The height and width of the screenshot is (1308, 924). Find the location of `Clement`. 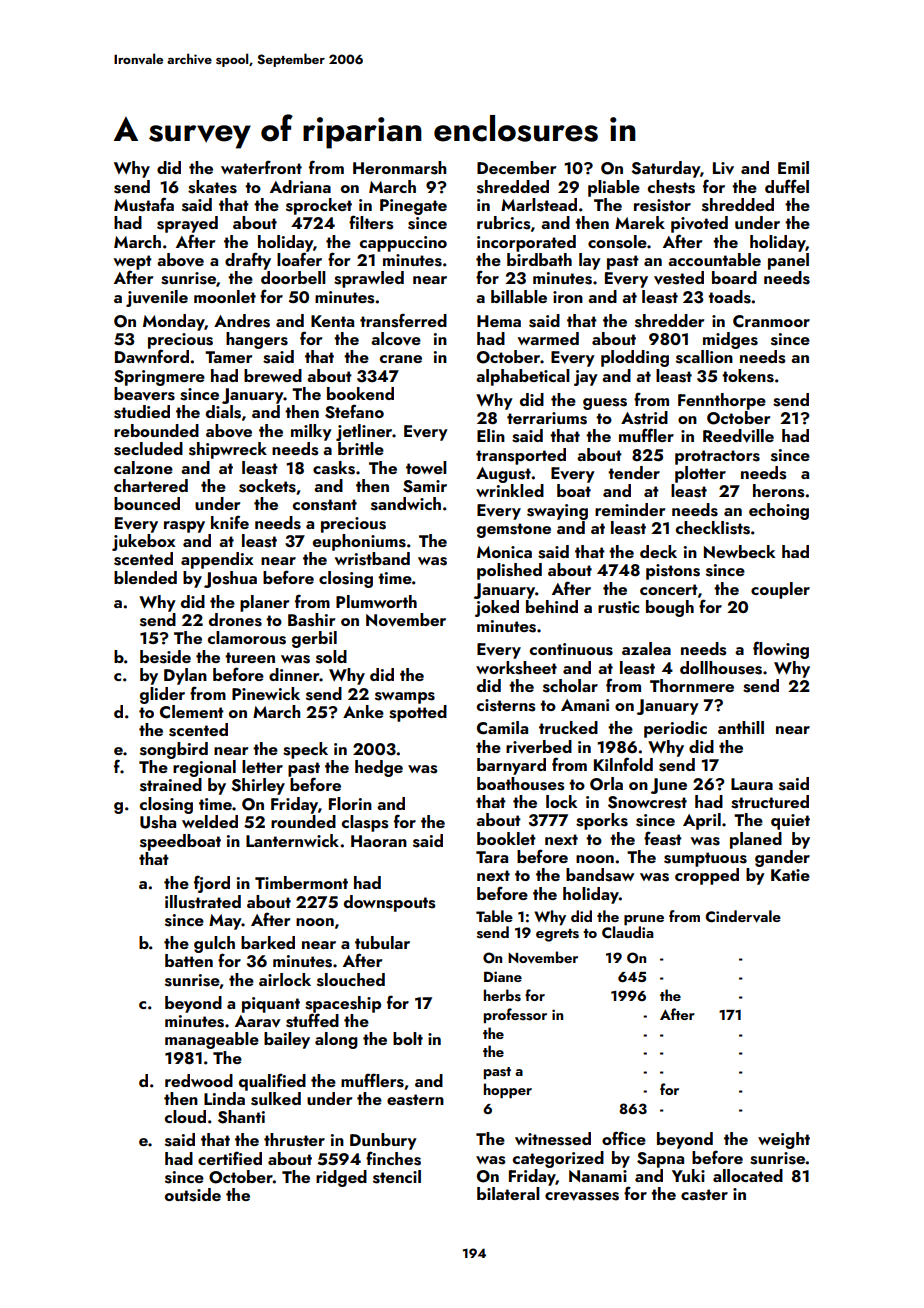

Clement is located at coordinates (192, 712).
